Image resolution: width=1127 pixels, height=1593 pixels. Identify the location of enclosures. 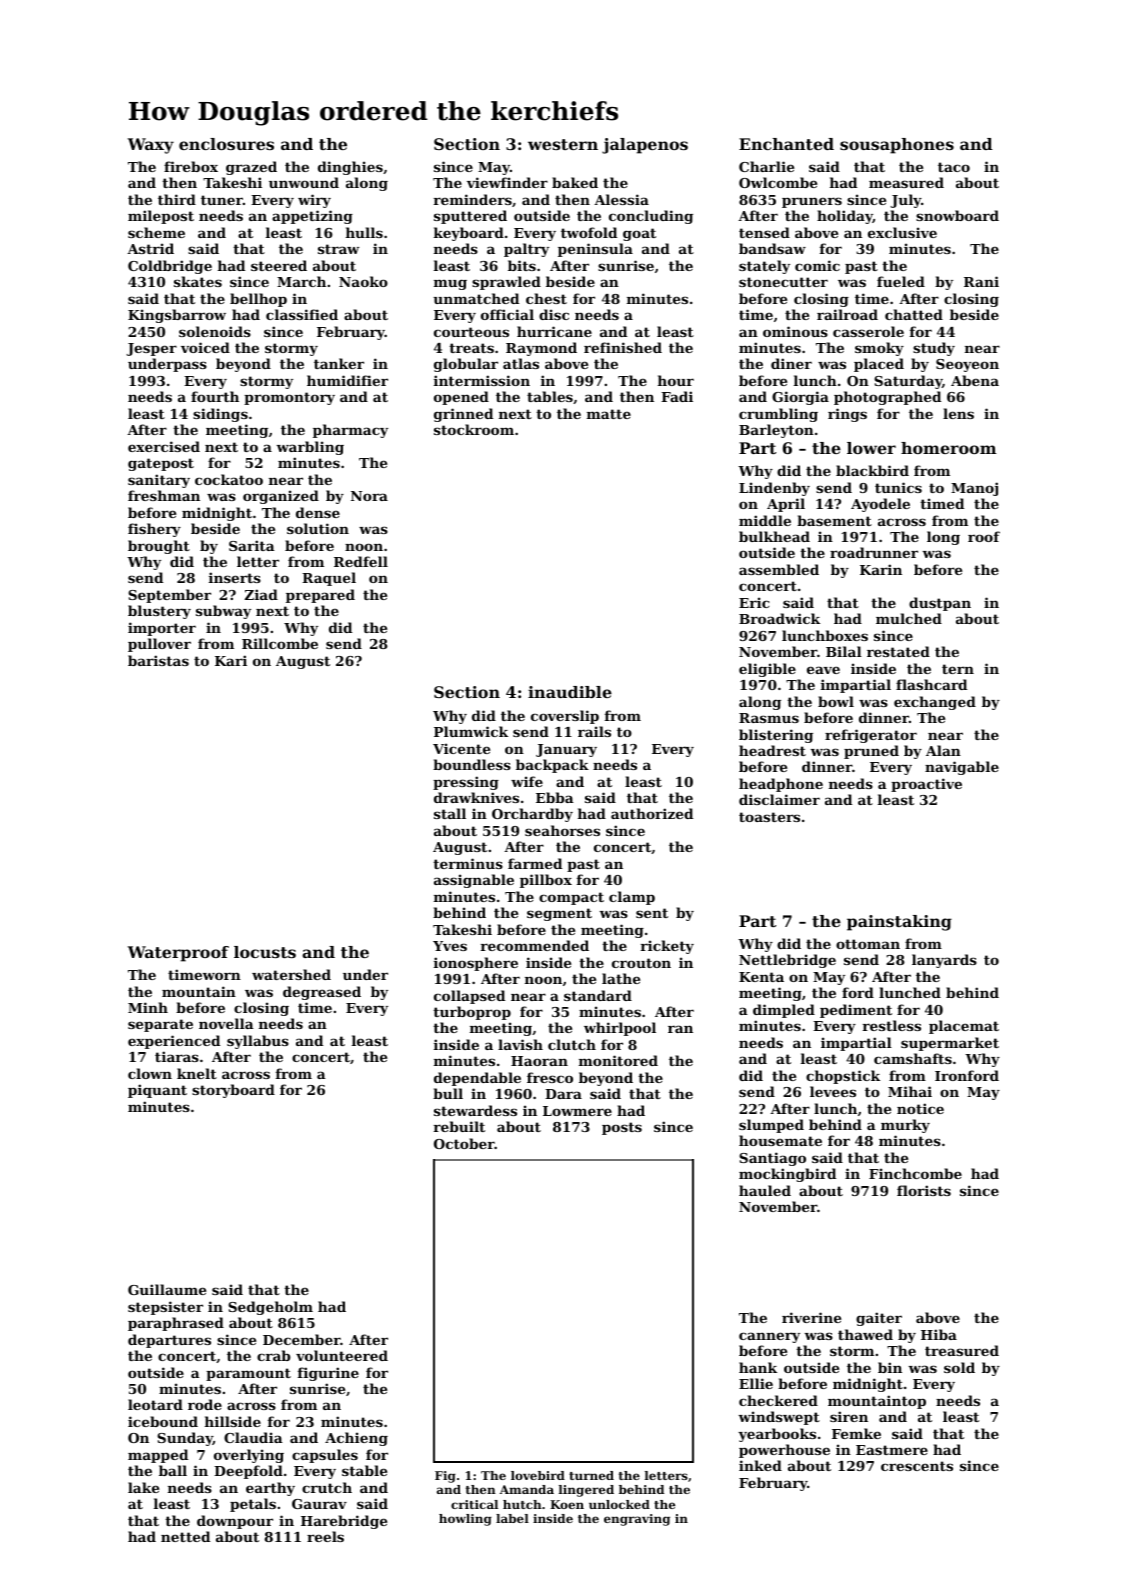
(226, 144).
